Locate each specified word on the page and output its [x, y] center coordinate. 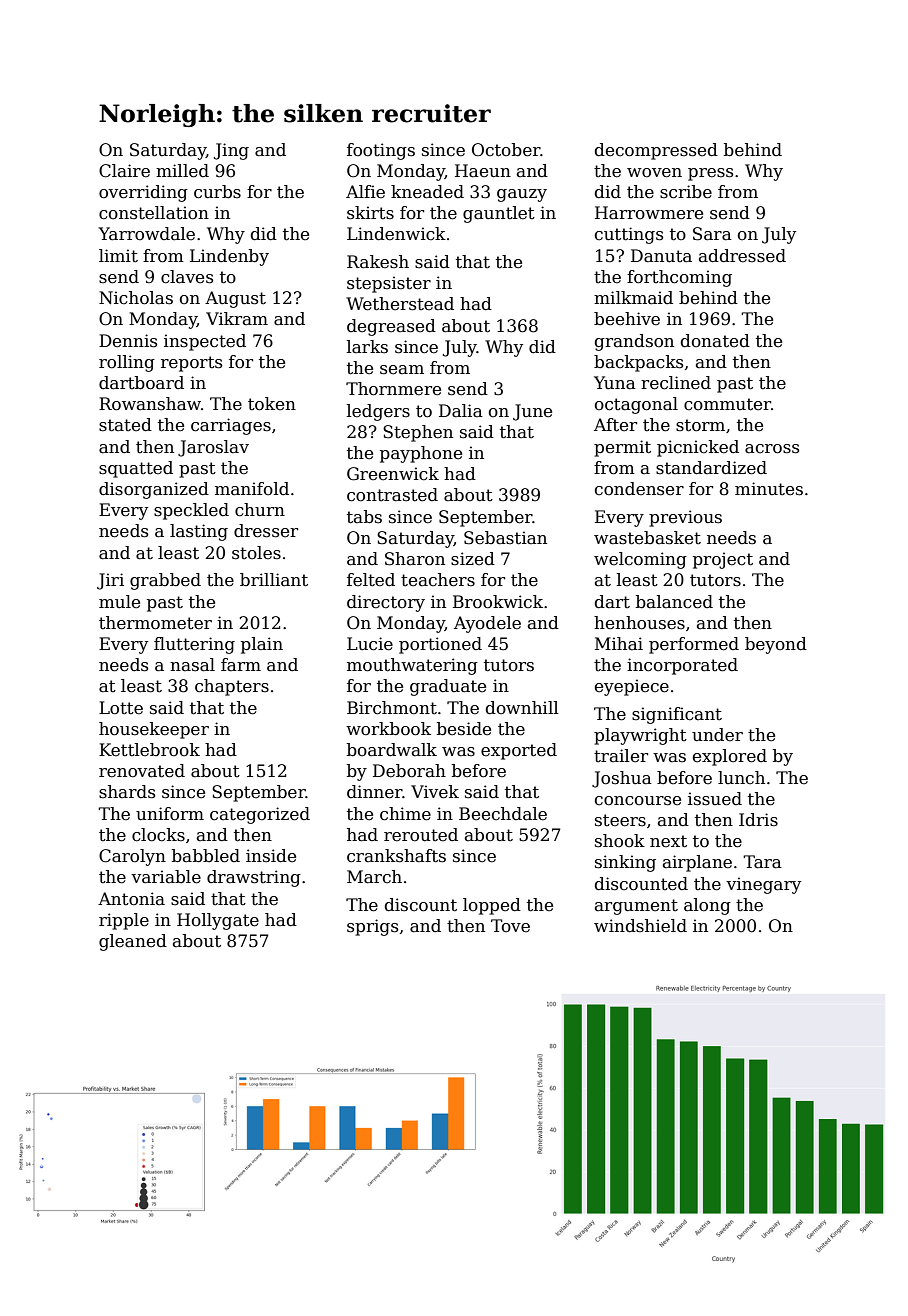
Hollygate [218, 921]
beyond [776, 645]
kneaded [427, 192]
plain [262, 645]
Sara [712, 234]
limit [118, 256]
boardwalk [392, 750]
